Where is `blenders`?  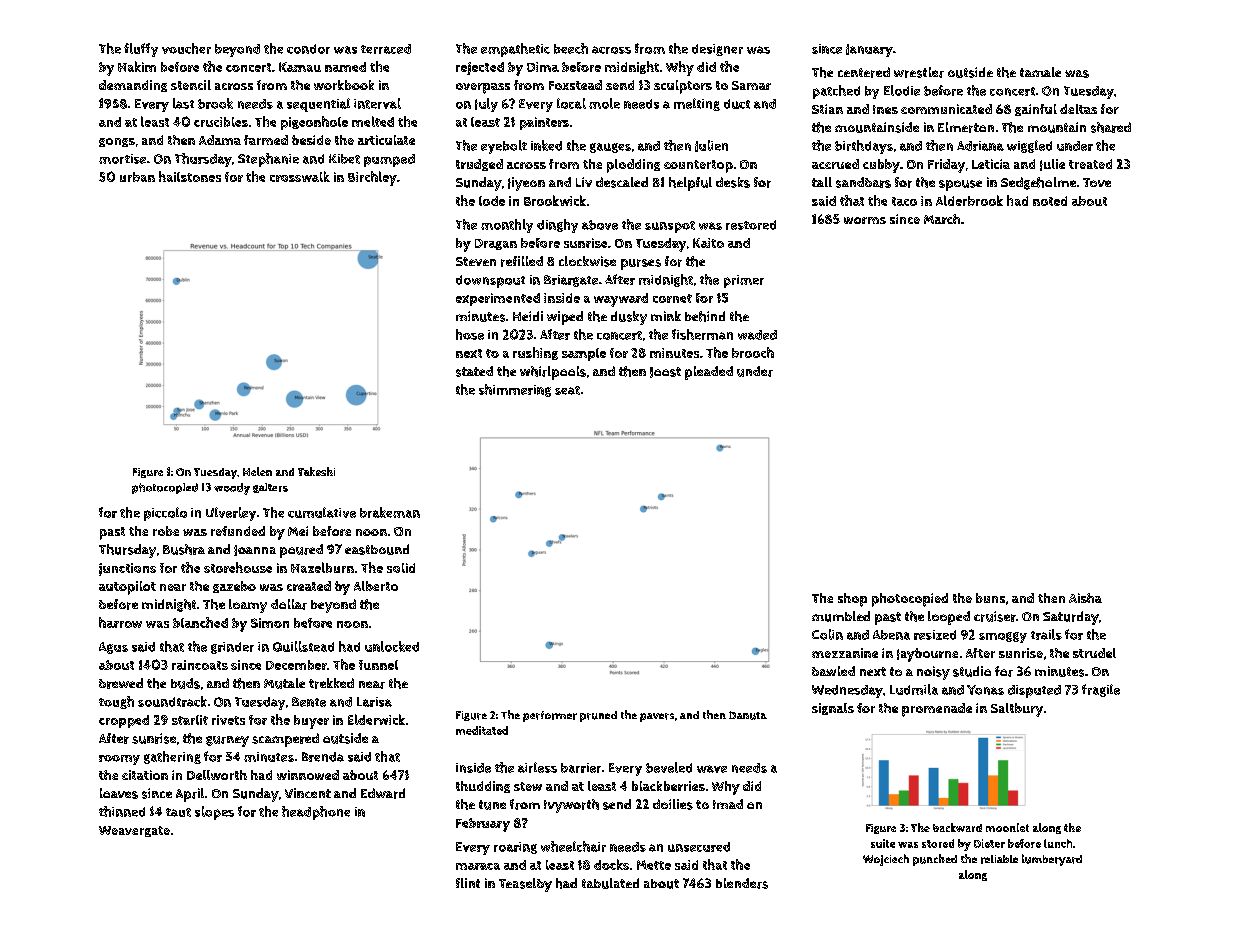
blenders is located at coordinates (742, 883).
